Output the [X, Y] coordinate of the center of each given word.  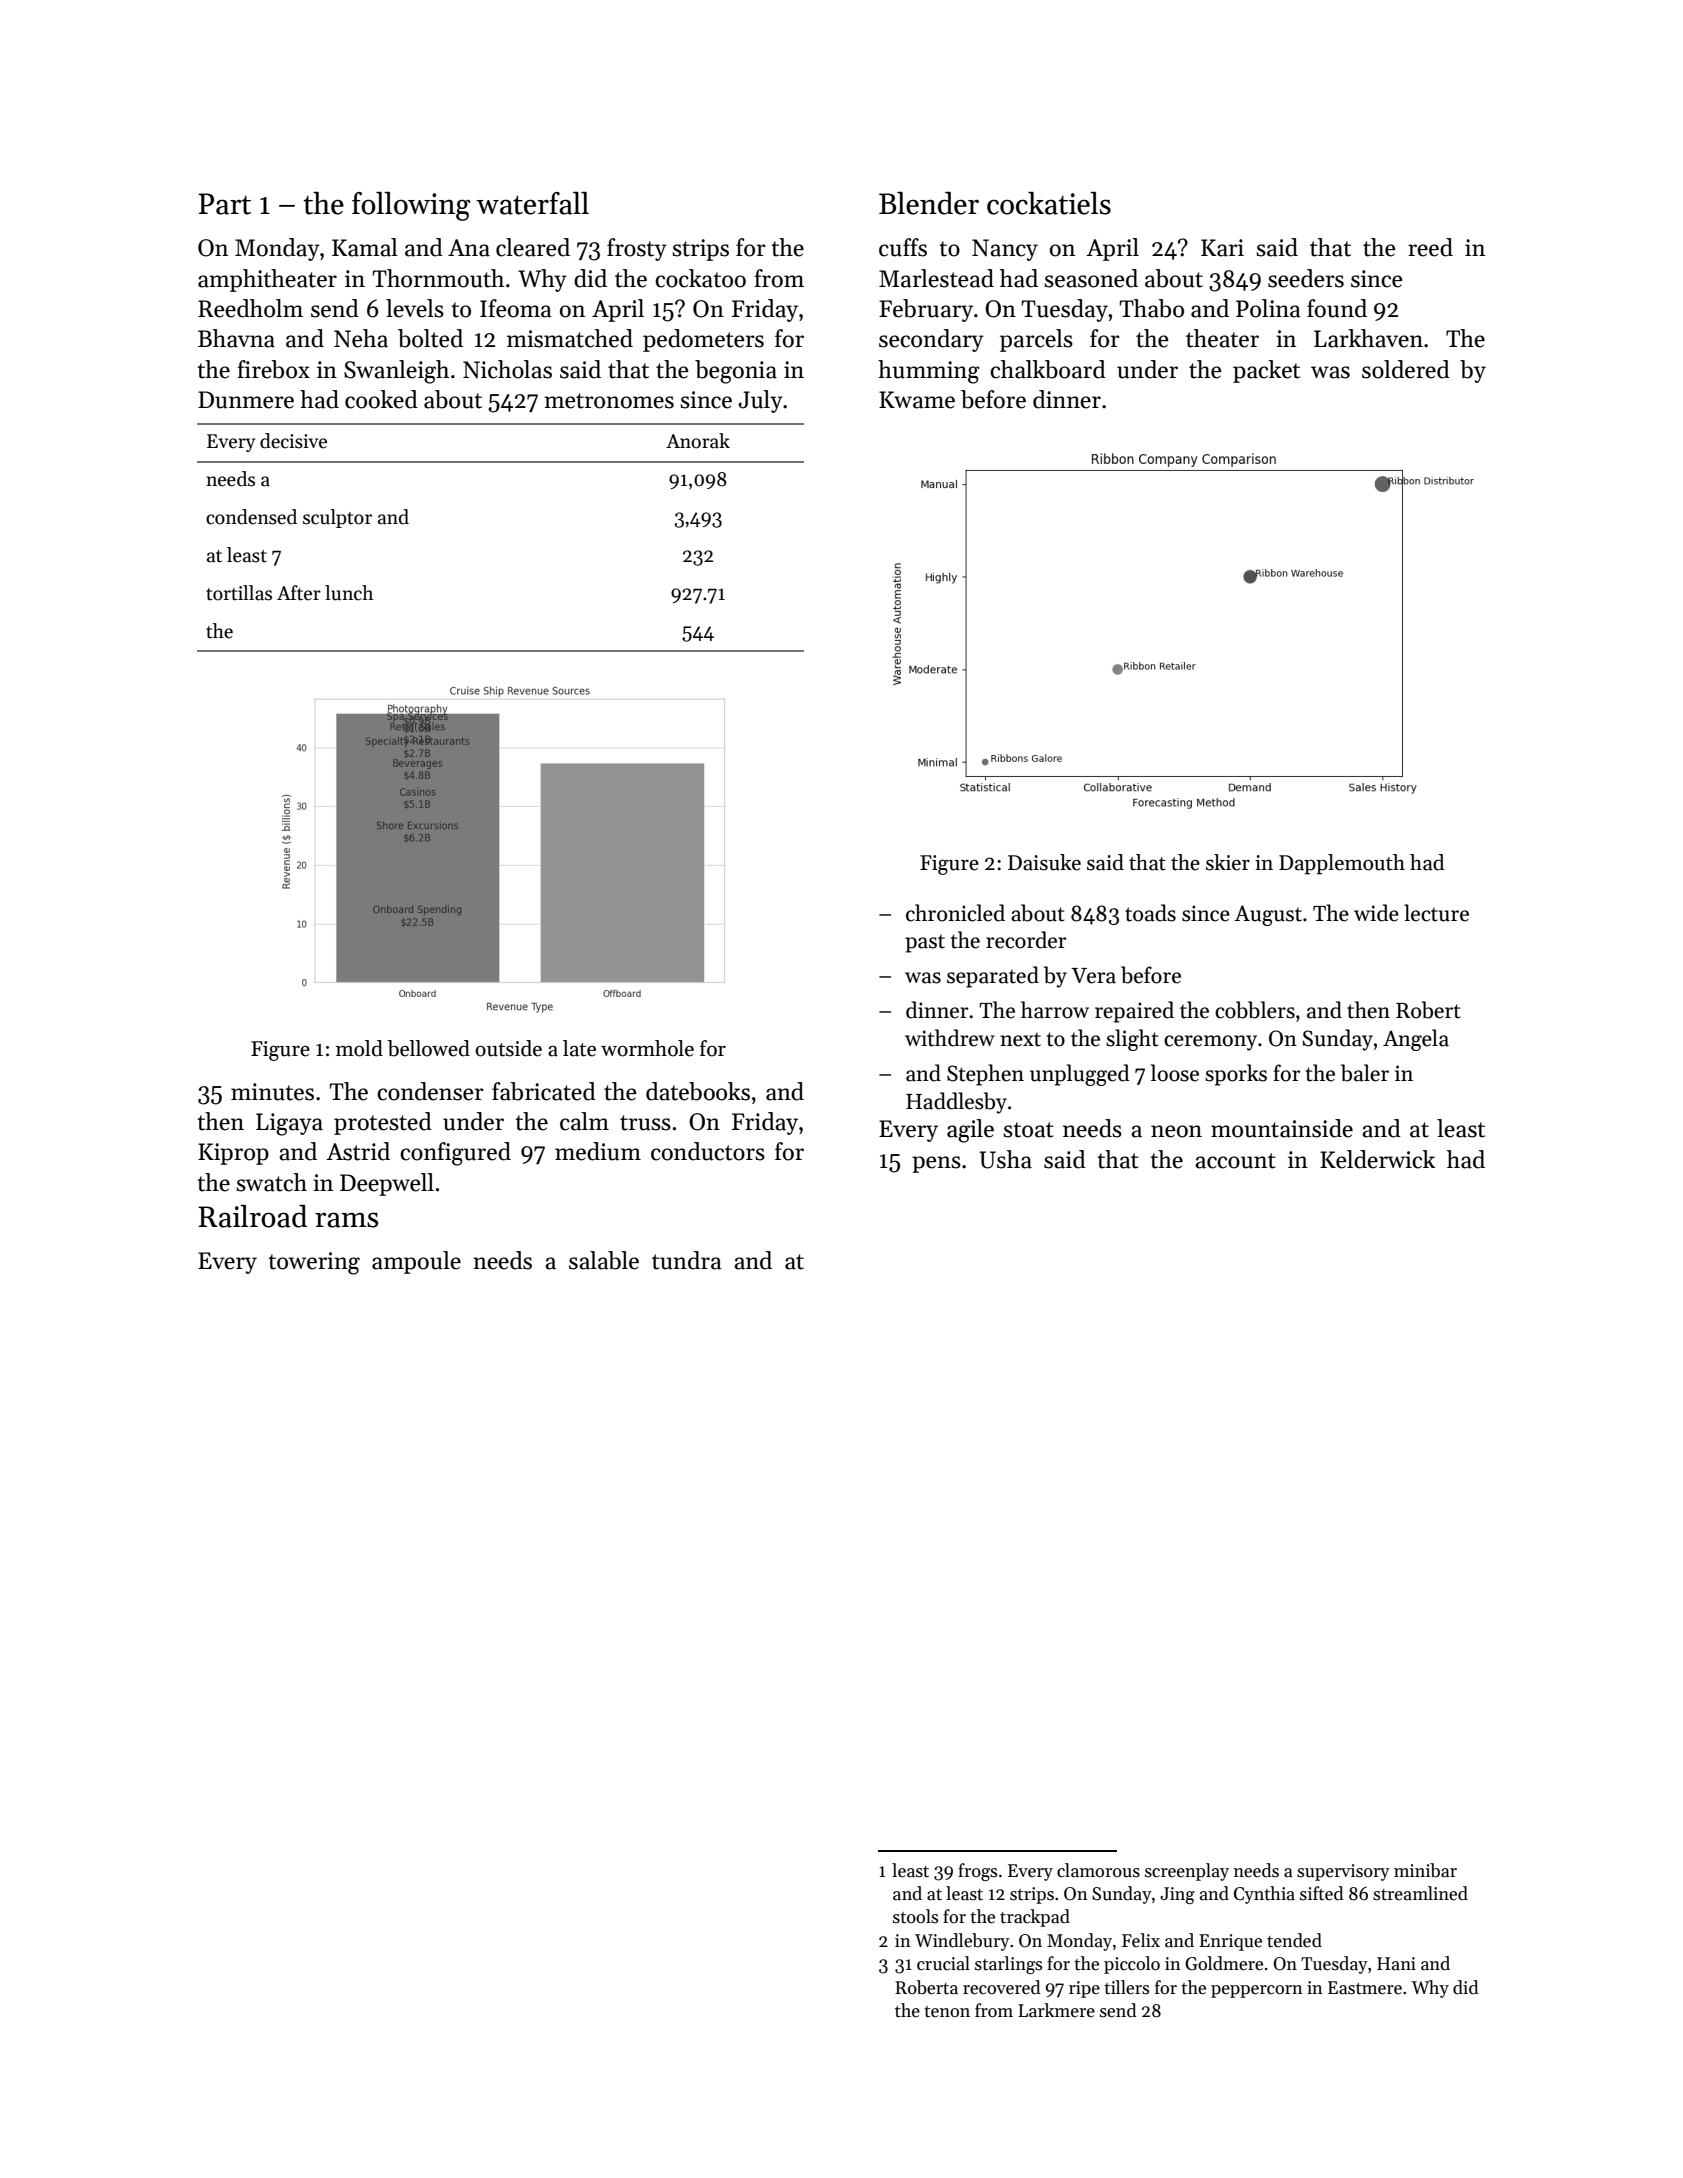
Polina [1268, 308]
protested [383, 1123]
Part [224, 204]
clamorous [1098, 1870]
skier [1228, 862]
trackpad [1035, 1918]
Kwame [917, 400]
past [925, 943]
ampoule [416, 1262]
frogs [977, 1872]
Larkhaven [1368, 338]
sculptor [337, 518]
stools [915, 1916]
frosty [637, 249]
